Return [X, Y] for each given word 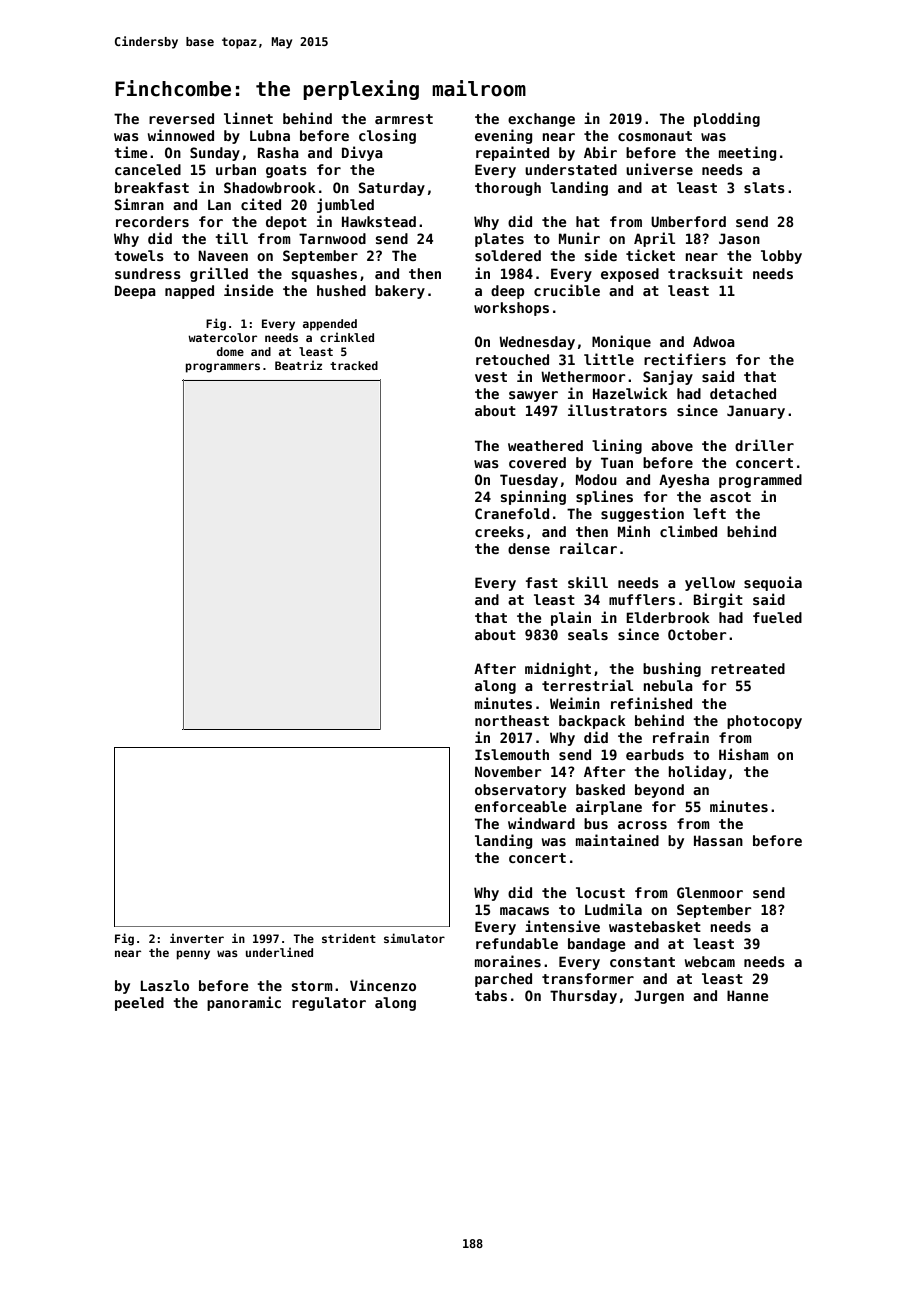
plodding [727, 119]
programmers [223, 368]
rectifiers [685, 359]
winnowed [181, 135]
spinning [533, 497]
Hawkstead [379, 221]
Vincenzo [383, 985]
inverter [197, 938]
